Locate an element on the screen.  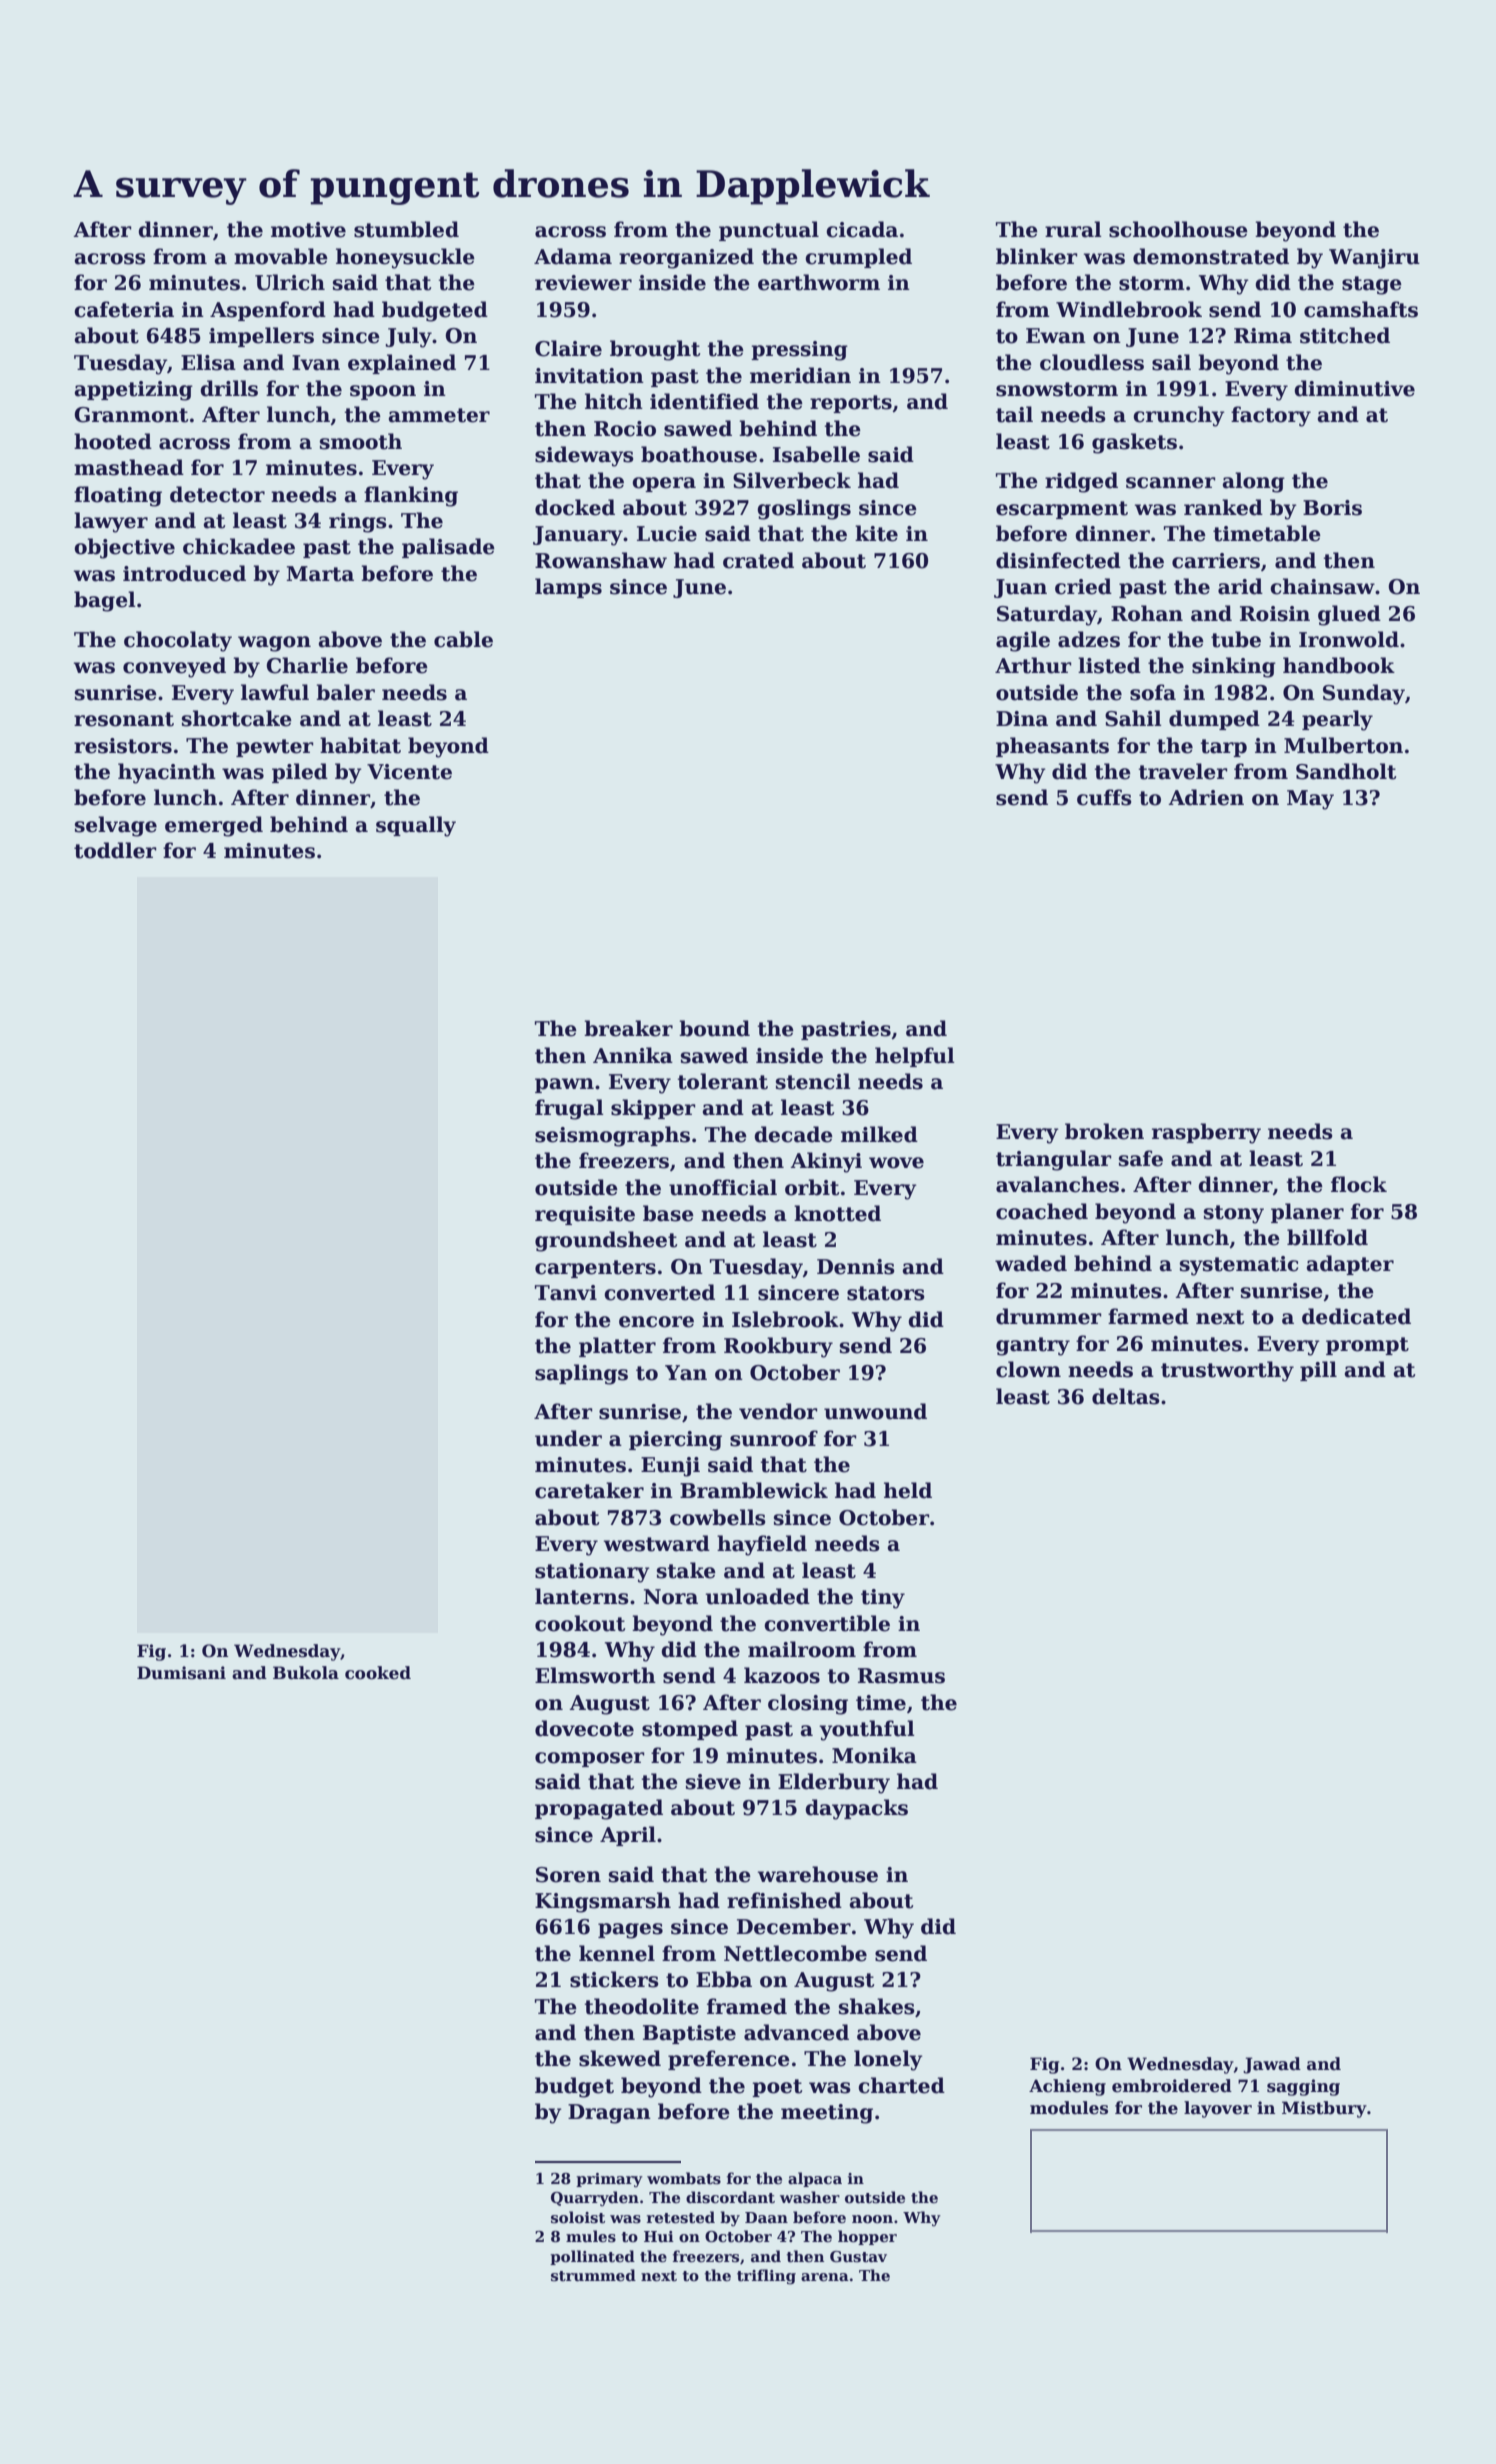
motive is located at coordinates (308, 230).
